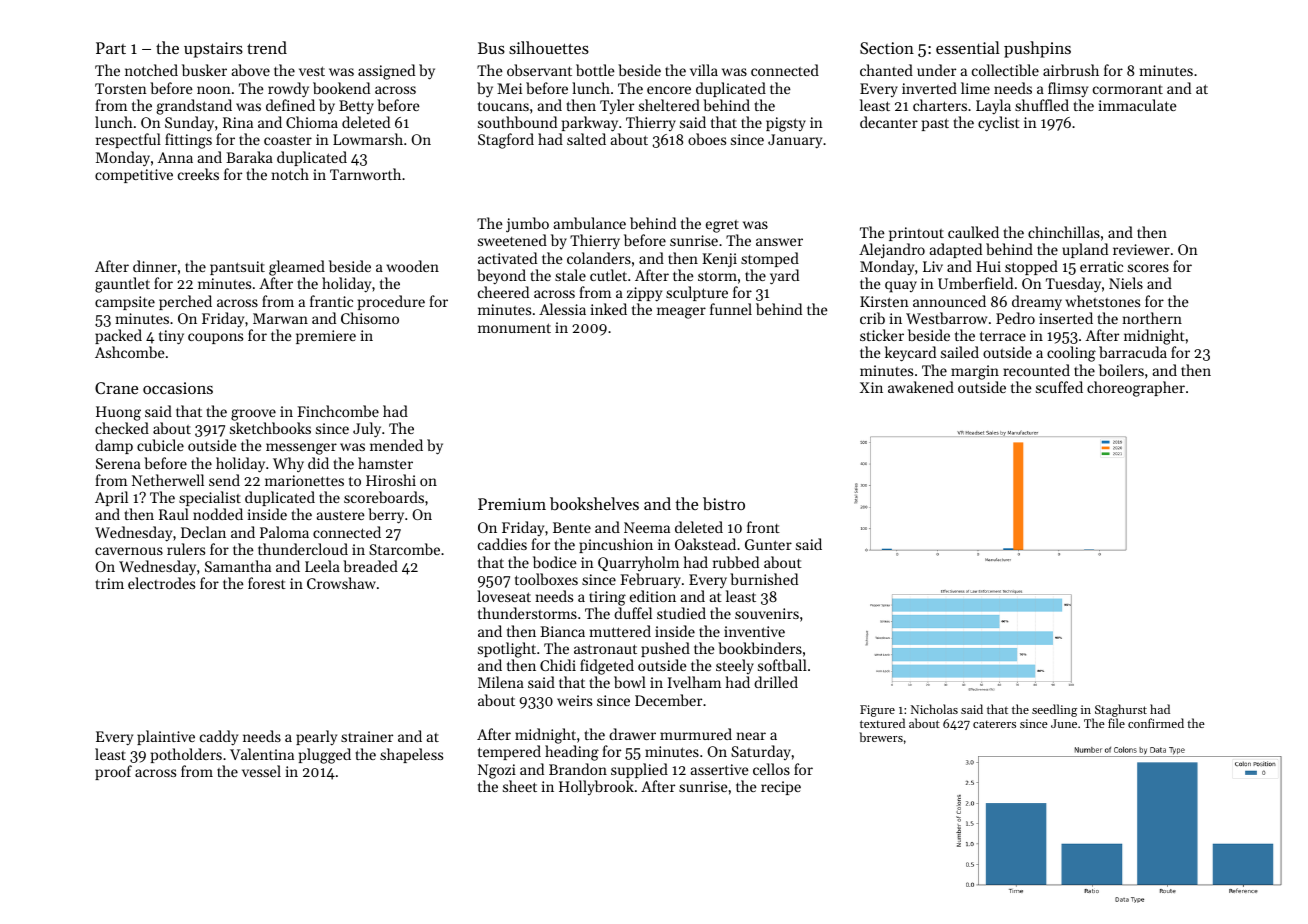 The height and width of the document is (924, 1308). Describe the element at coordinates (338, 411) in the document. I see `Finchcombe` at that location.
